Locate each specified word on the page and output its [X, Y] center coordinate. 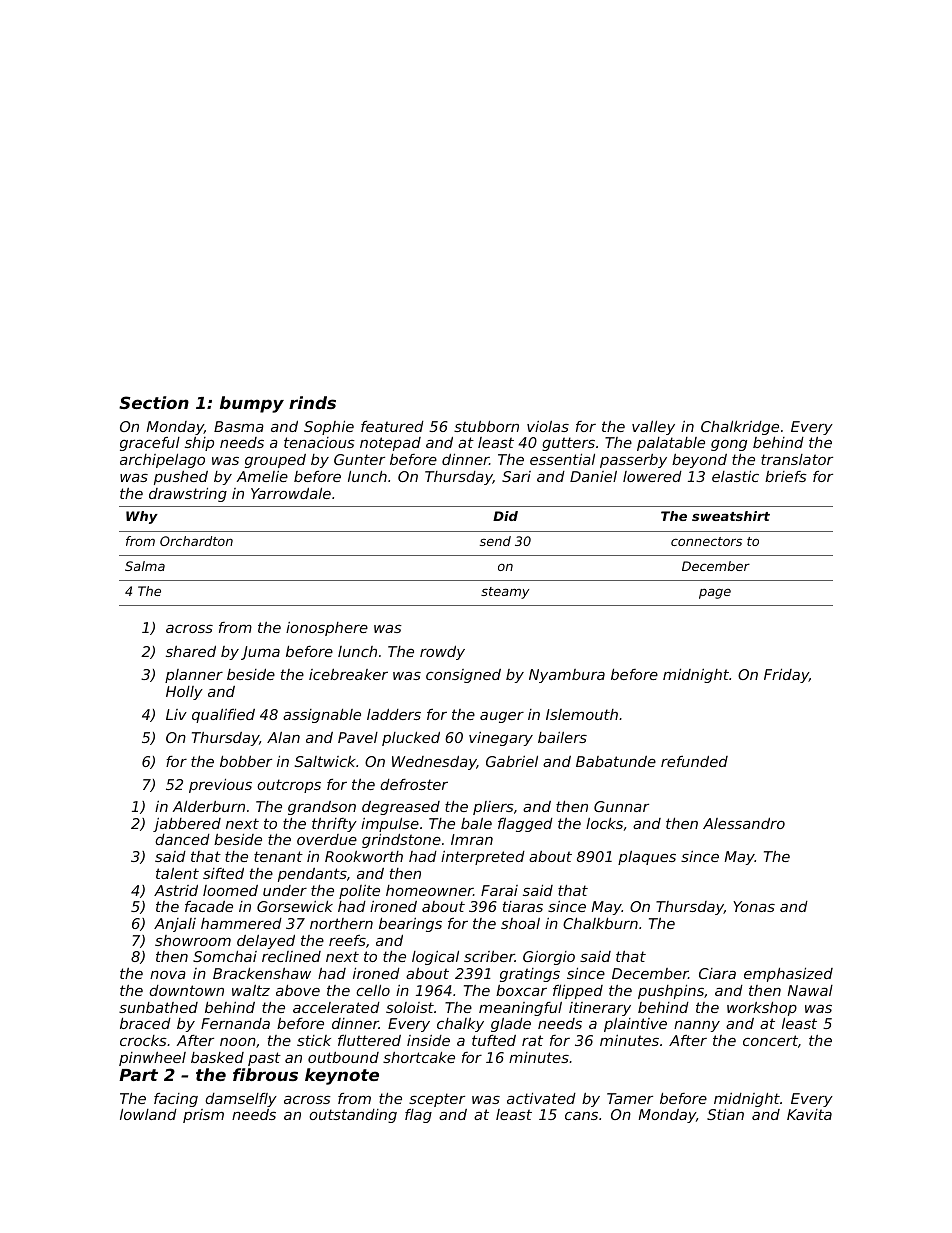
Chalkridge [740, 428]
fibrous [265, 1074]
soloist [410, 1007]
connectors [706, 541]
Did [505, 516]
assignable [322, 716]
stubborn [486, 426]
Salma [145, 566]
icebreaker [348, 674]
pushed [181, 478]
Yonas [754, 906]
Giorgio [549, 958]
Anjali [175, 925]
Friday [786, 676]
